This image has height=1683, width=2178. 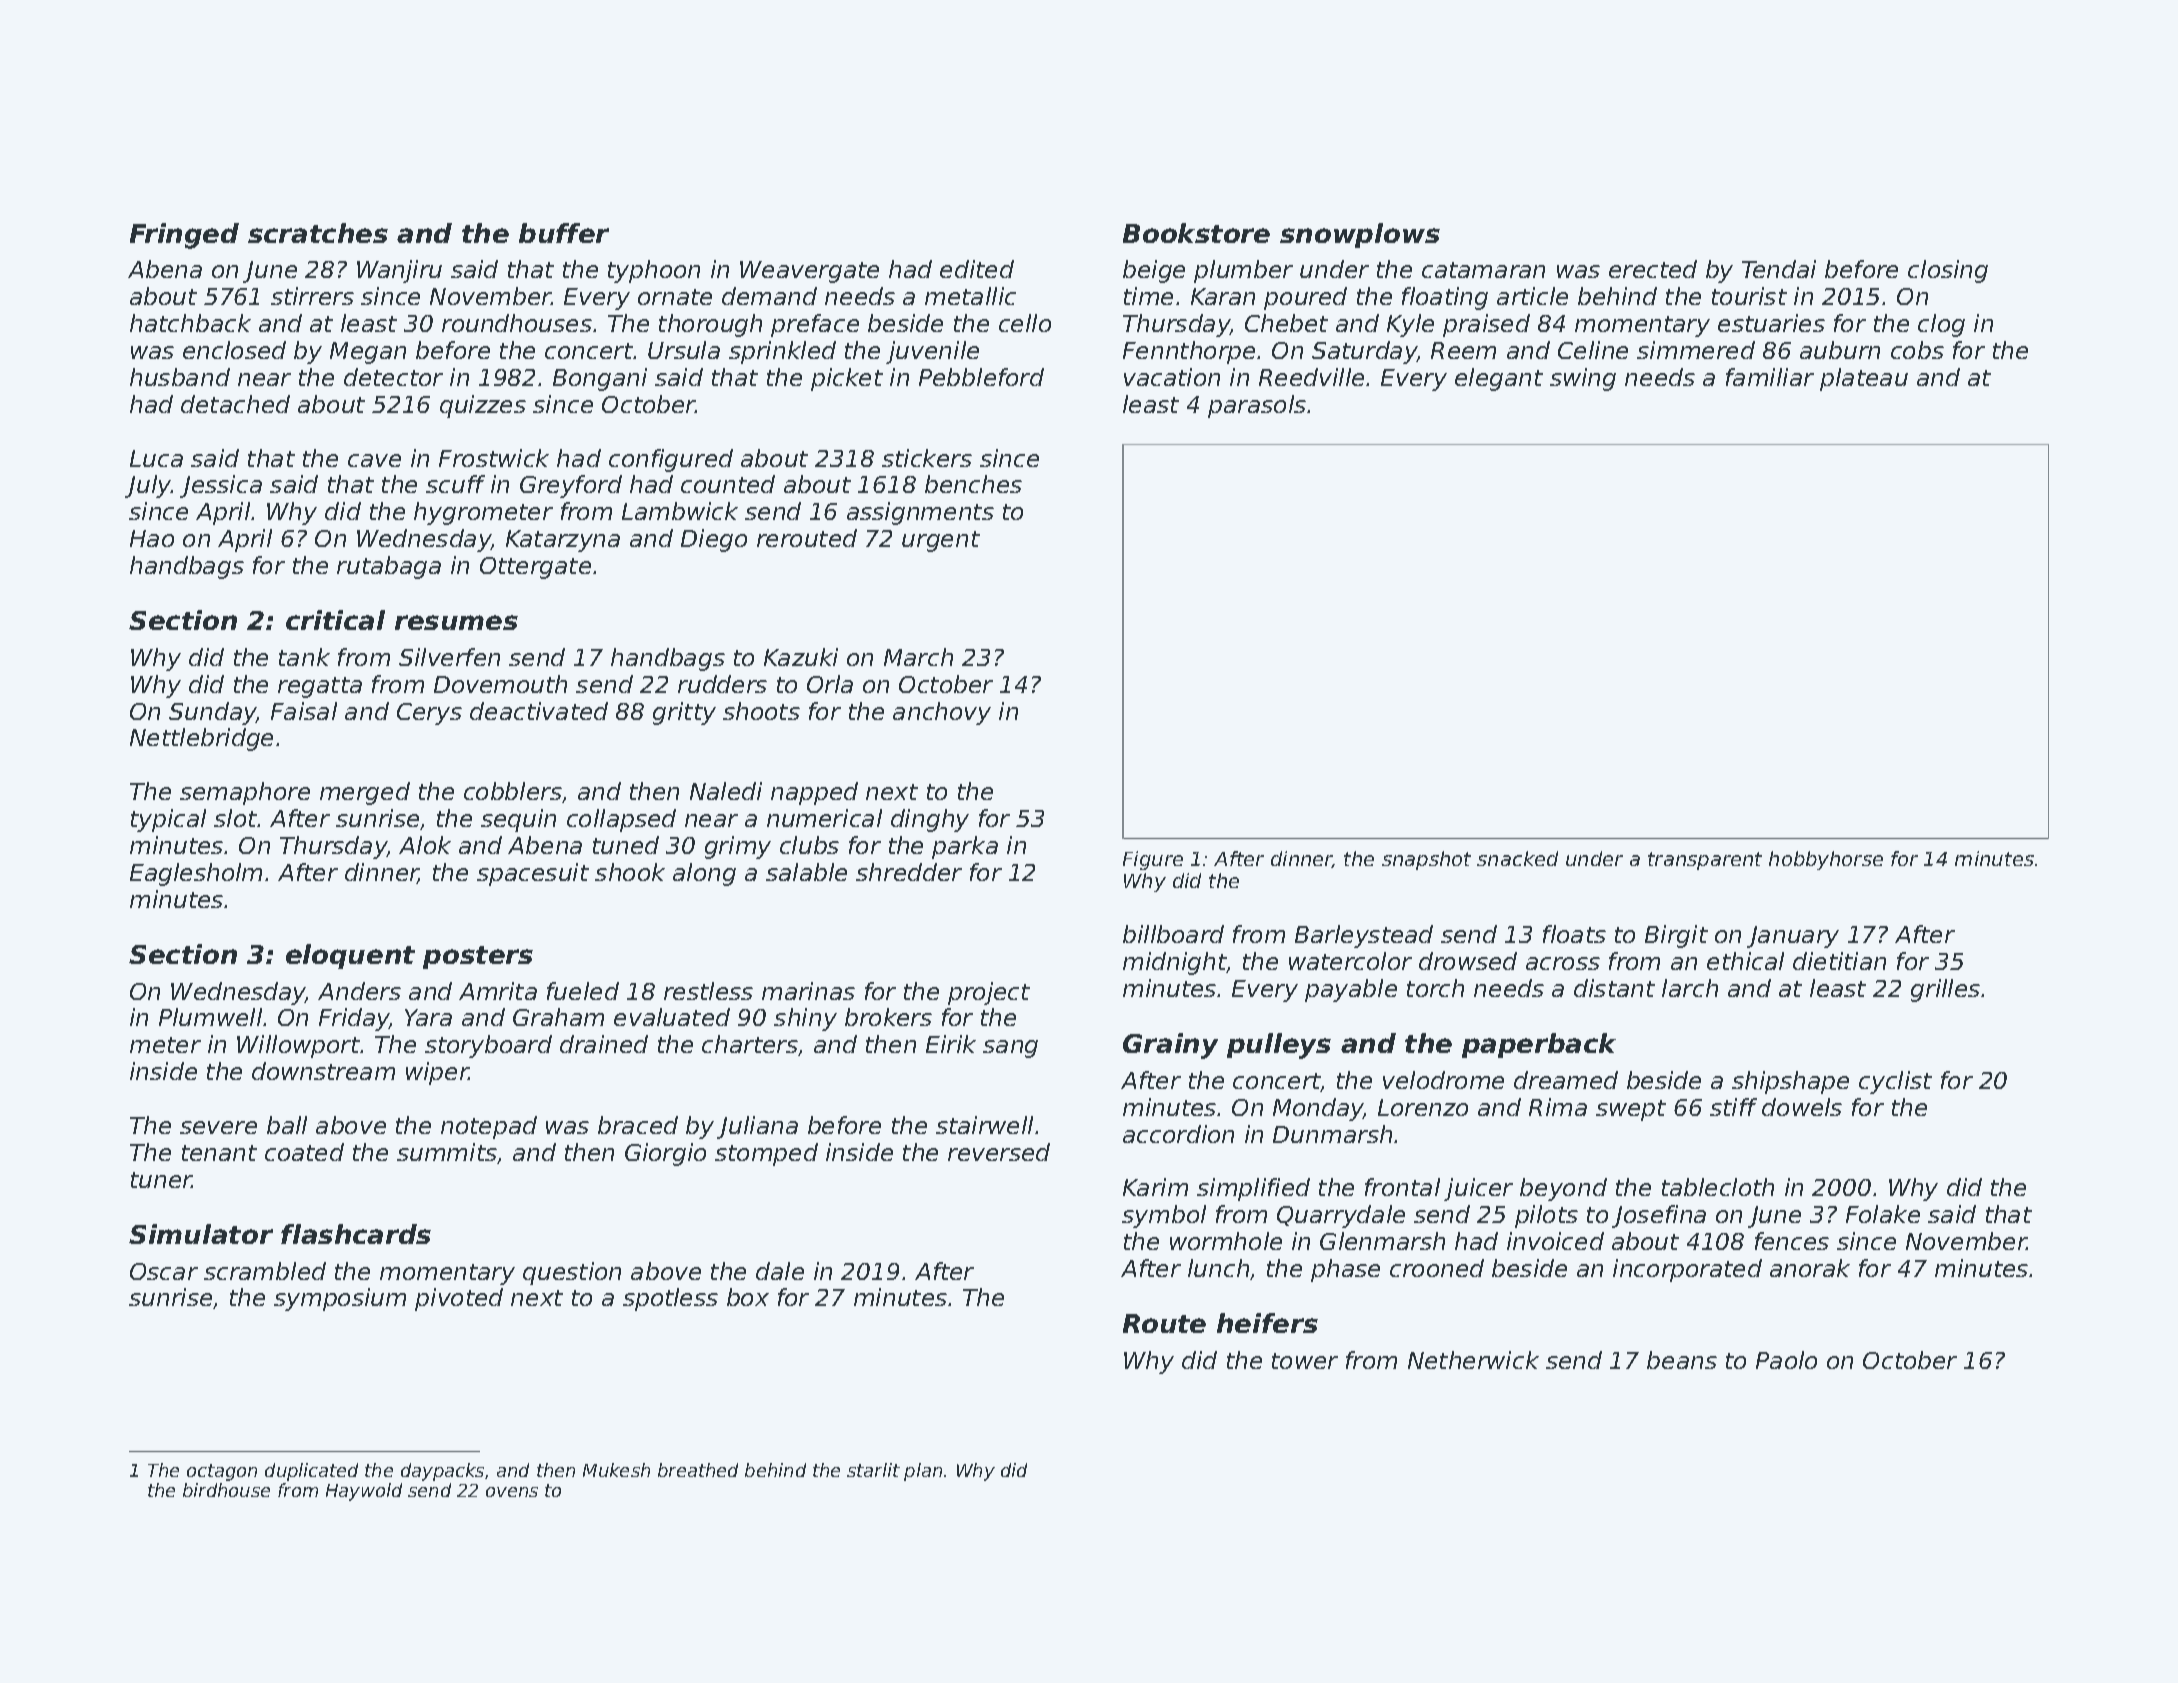 I want to click on Fringed, so click(x=184, y=236).
